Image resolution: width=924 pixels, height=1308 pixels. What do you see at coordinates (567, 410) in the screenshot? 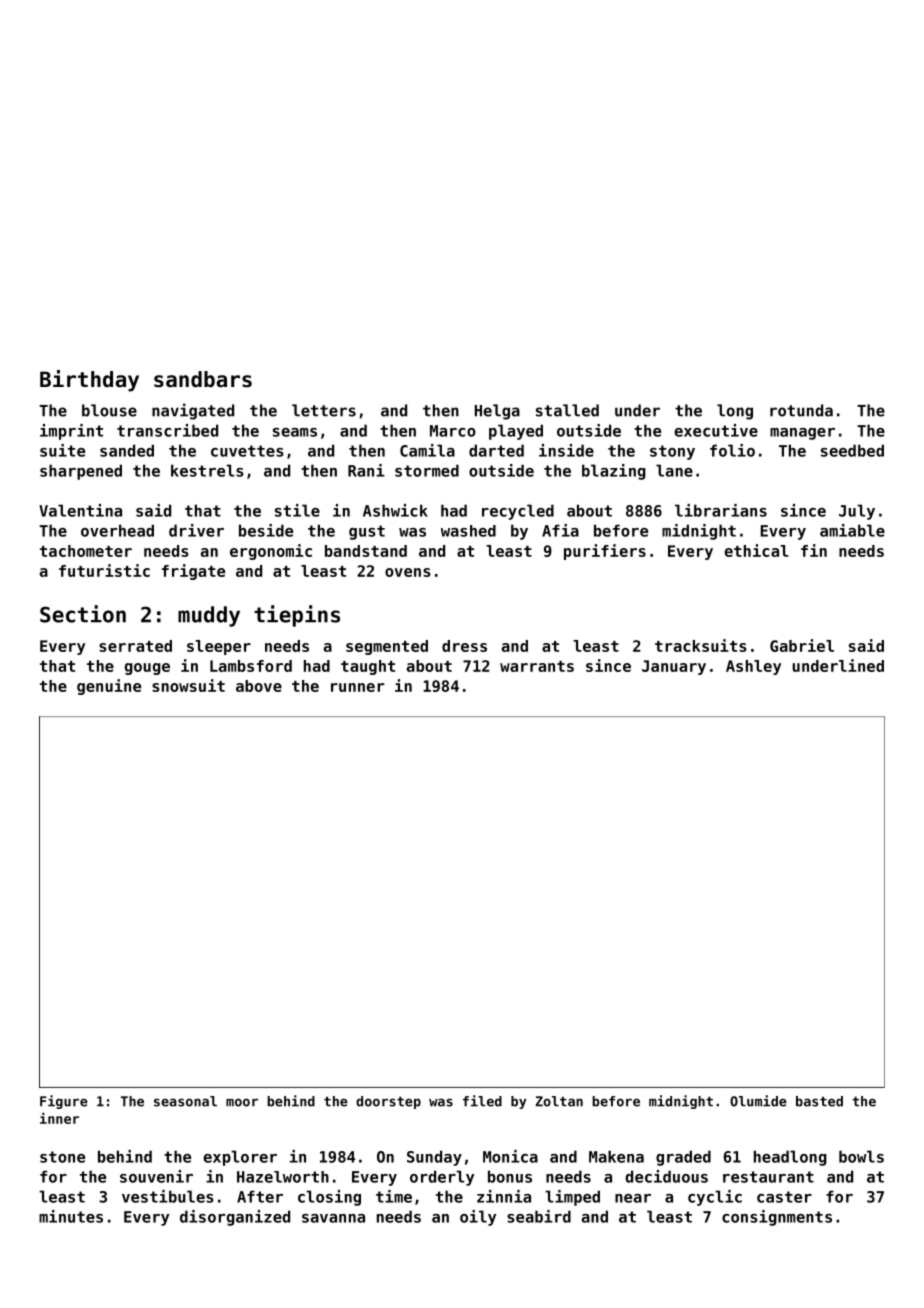
I see `stalled` at bounding box center [567, 410].
